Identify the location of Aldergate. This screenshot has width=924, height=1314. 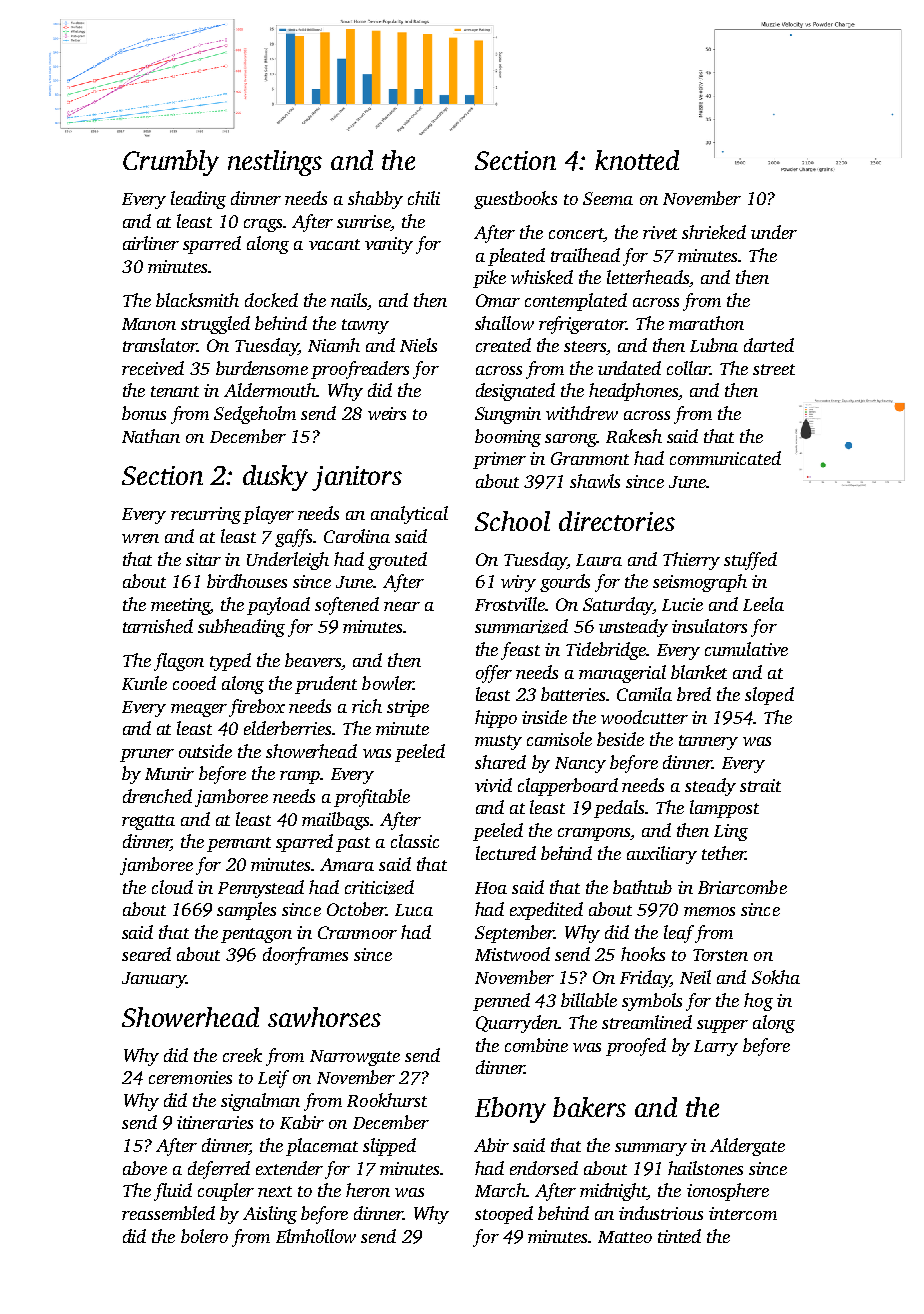
(747, 1147).
